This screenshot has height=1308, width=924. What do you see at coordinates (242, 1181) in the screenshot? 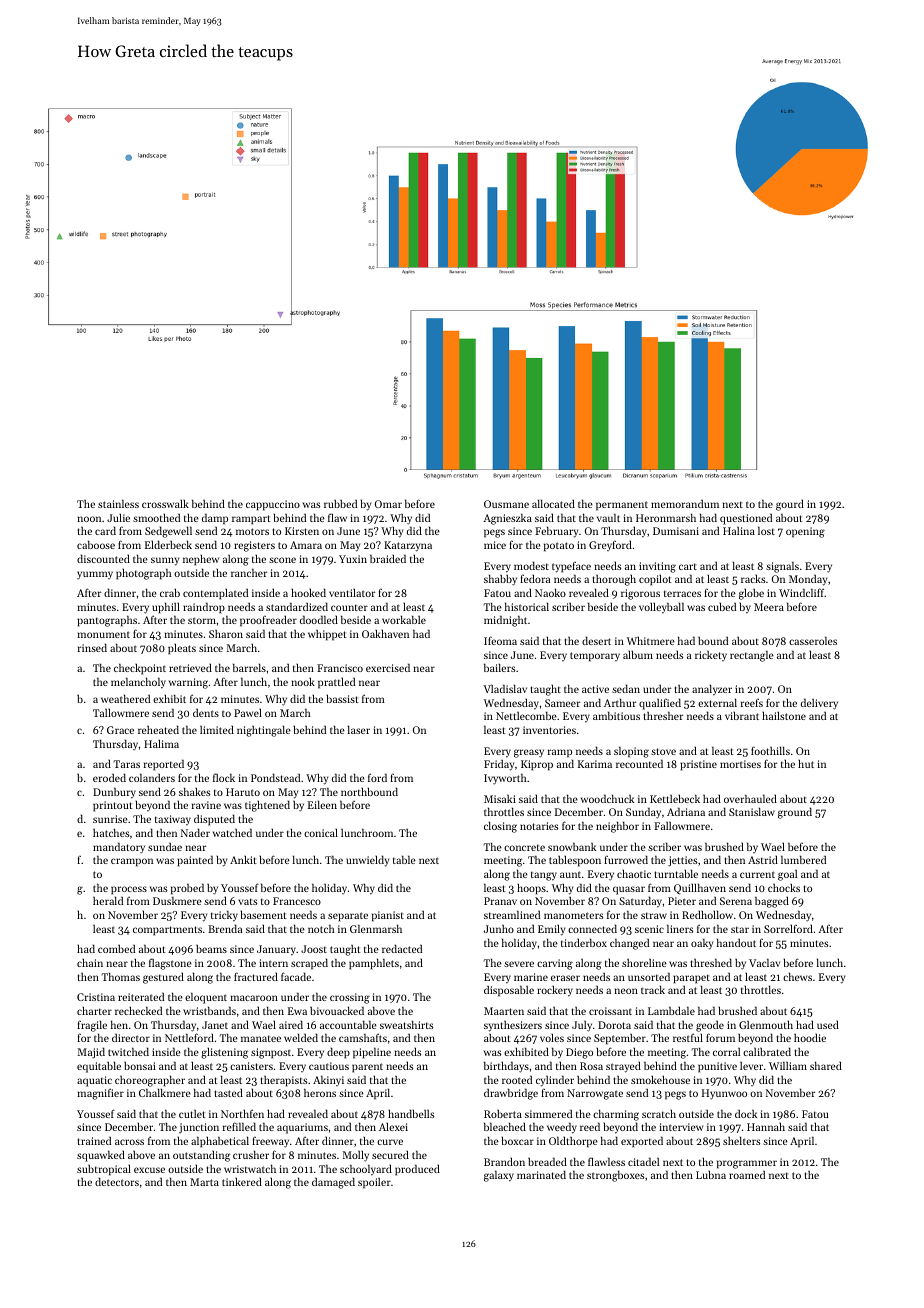
I see `tinkered` at bounding box center [242, 1181].
